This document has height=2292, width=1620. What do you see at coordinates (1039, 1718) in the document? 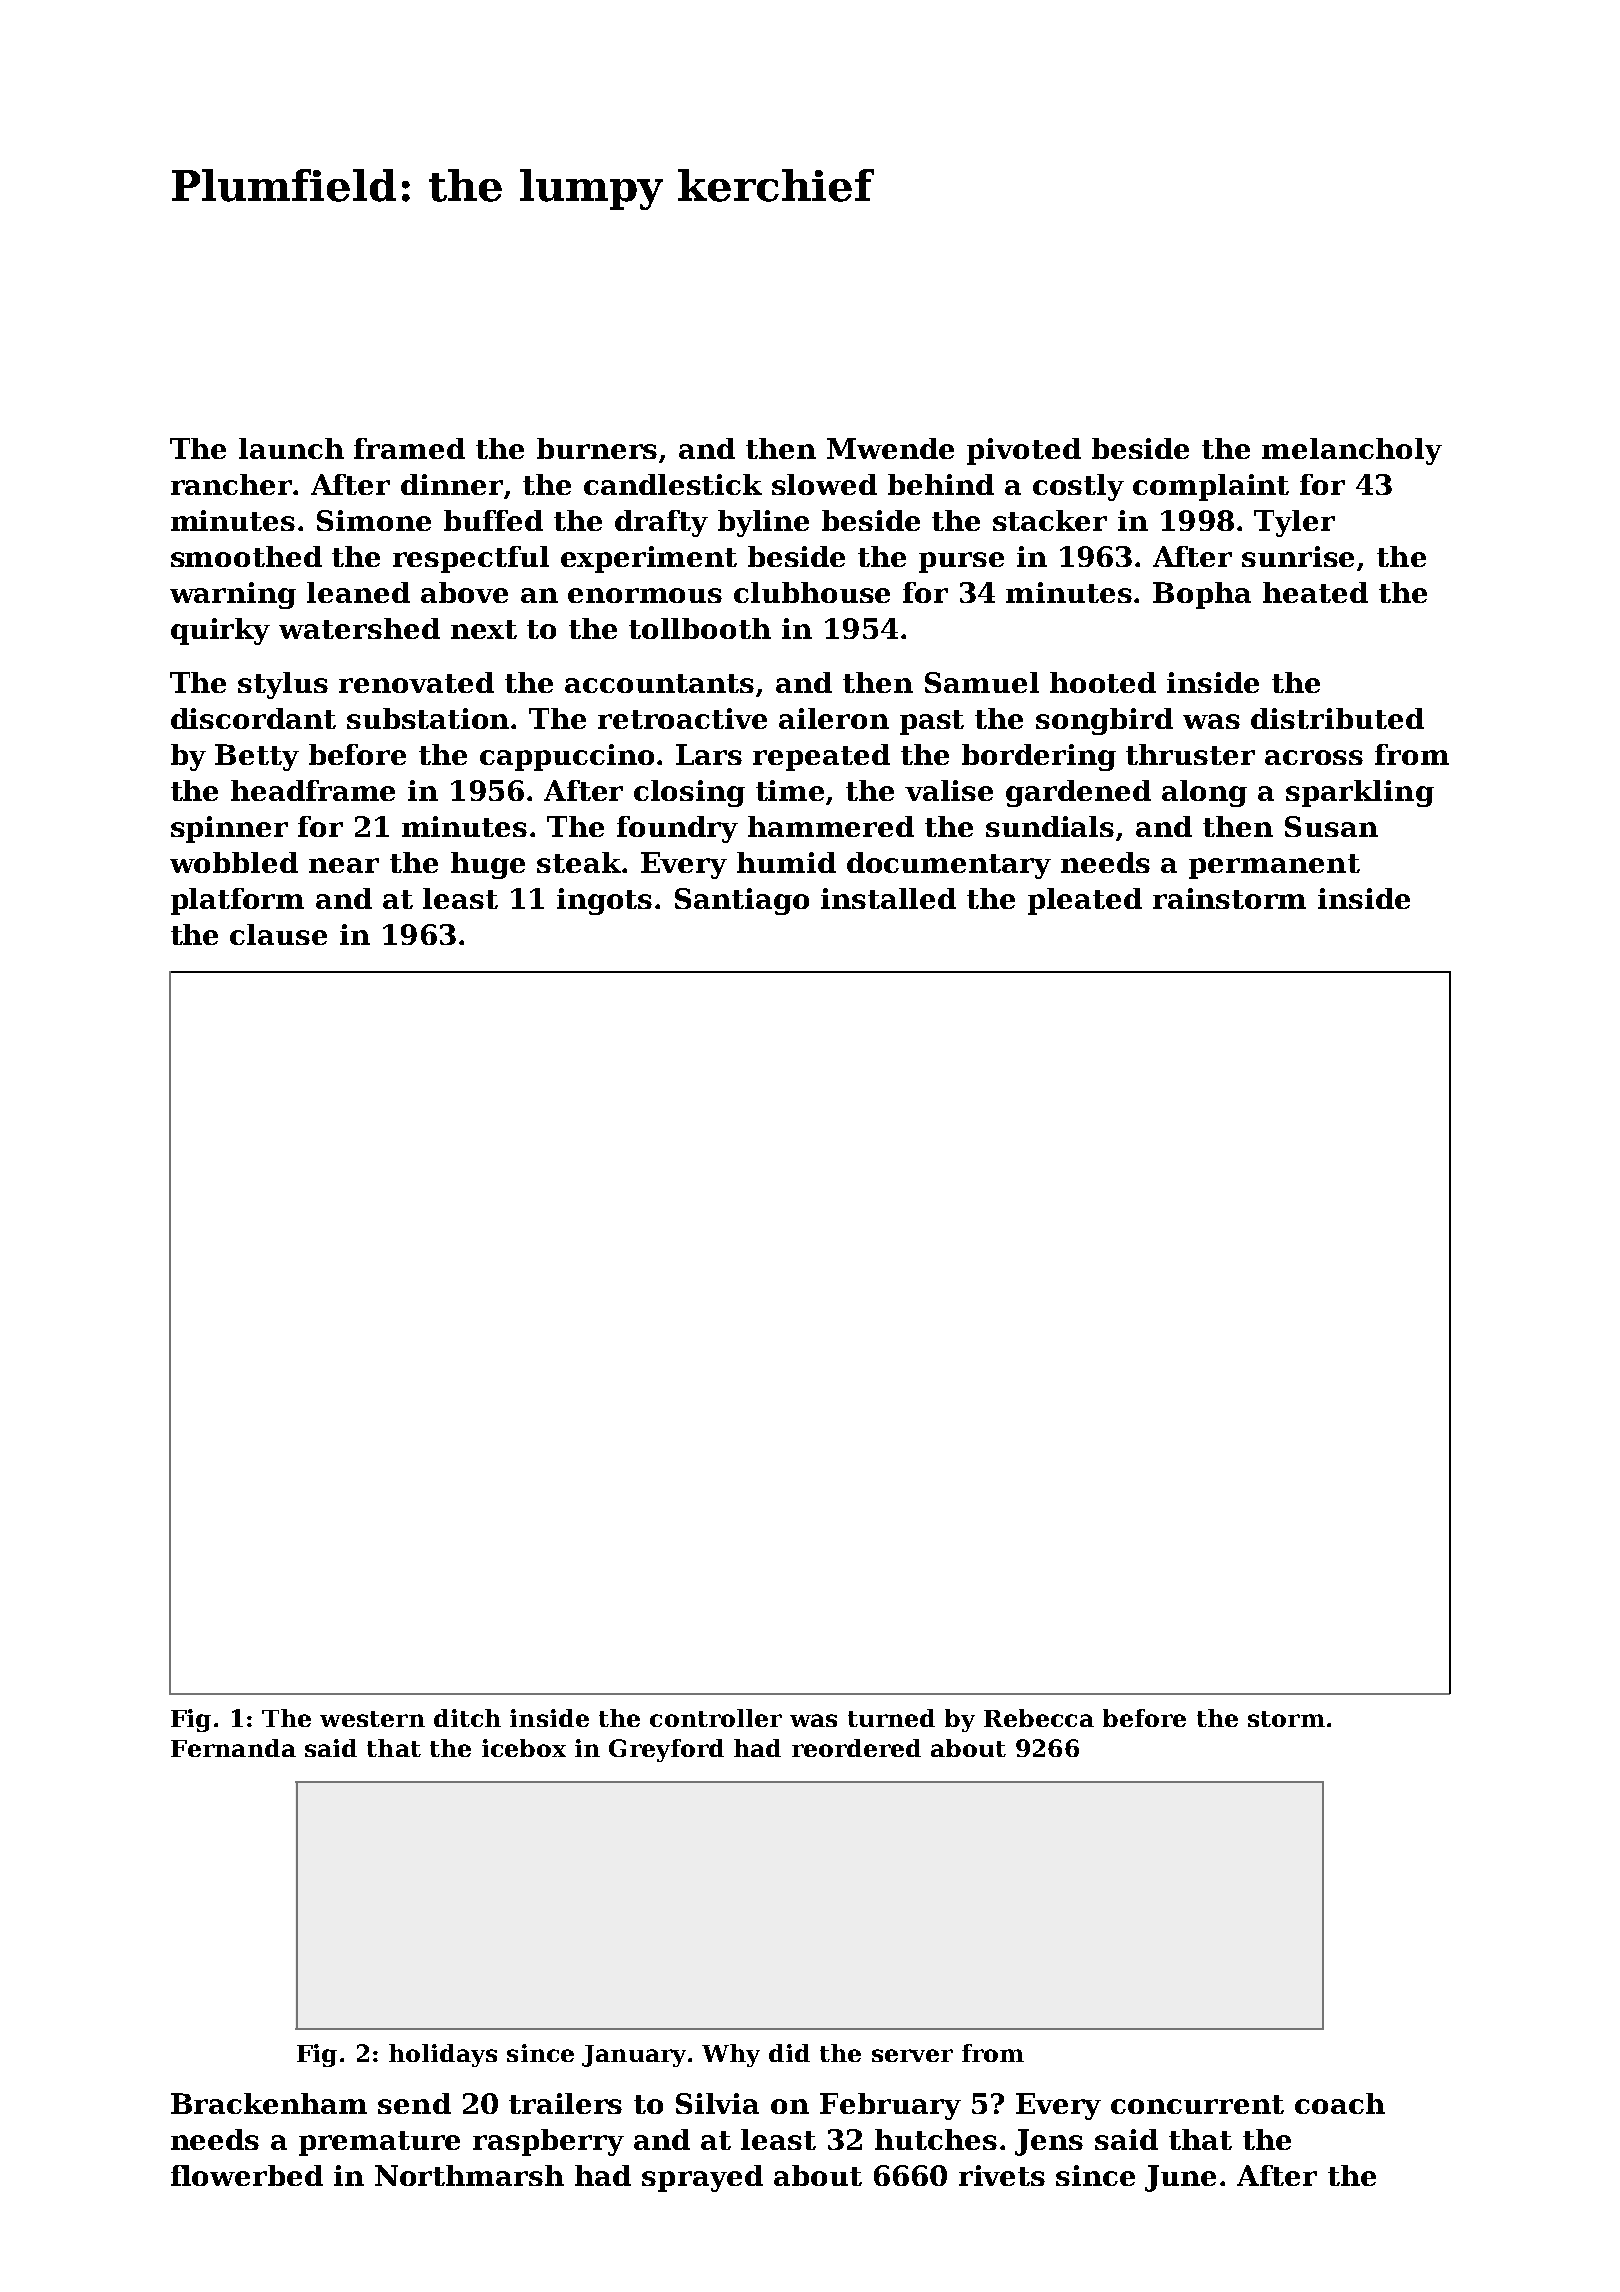
I see `Rebecca` at bounding box center [1039, 1718].
